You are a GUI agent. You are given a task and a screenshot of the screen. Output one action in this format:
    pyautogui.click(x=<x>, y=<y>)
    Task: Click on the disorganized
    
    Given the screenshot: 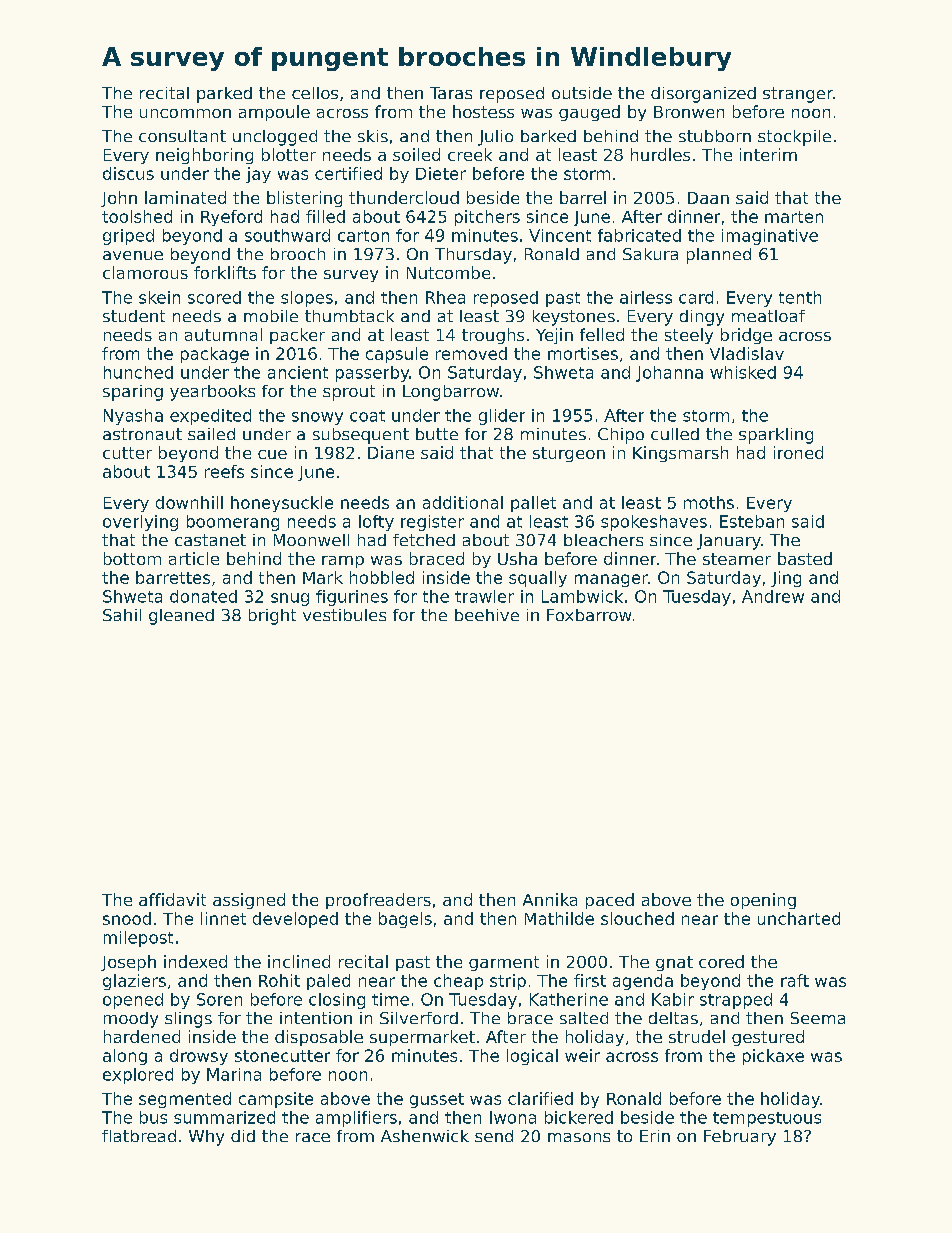 What is the action you would take?
    pyautogui.click(x=703, y=95)
